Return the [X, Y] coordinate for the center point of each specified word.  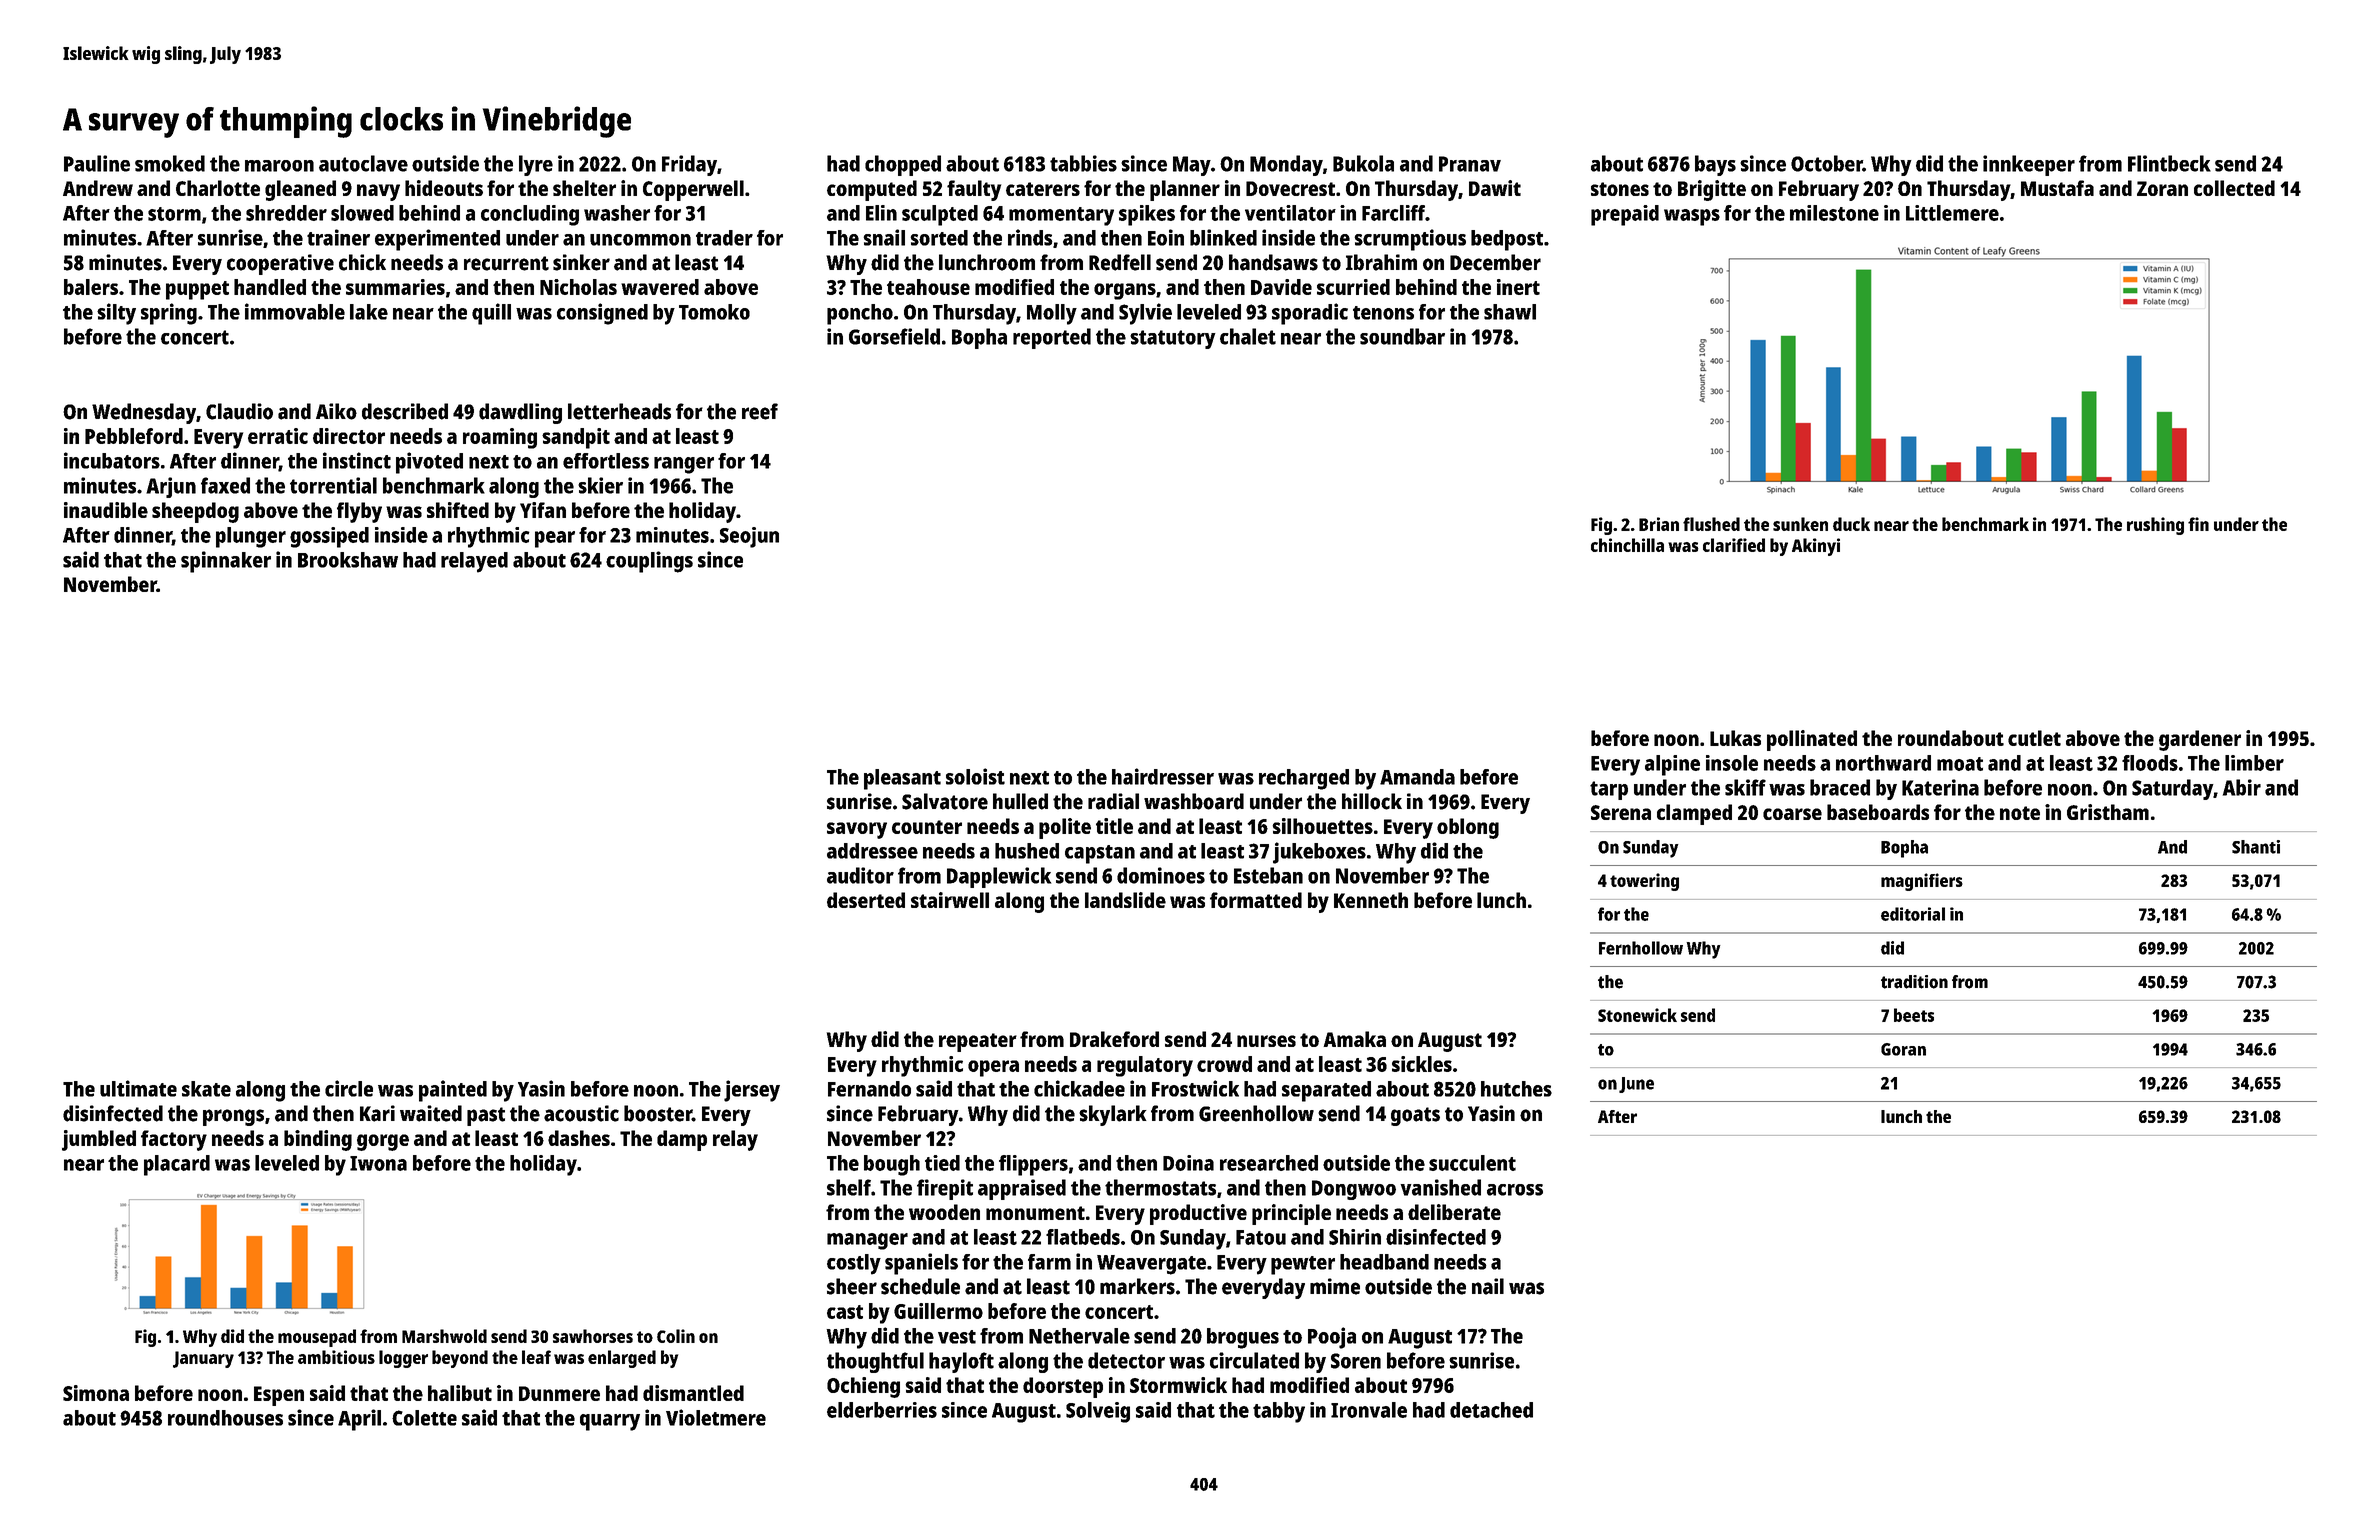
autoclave [363, 163]
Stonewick [1637, 1015]
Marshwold [444, 1336]
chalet [1248, 336]
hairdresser [1163, 776]
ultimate [138, 1088]
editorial [1913, 914]
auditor [860, 875]
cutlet [2034, 738]
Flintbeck [2169, 163]
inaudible [106, 510]
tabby [1279, 1412]
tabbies [1083, 163]
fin [2198, 524]
